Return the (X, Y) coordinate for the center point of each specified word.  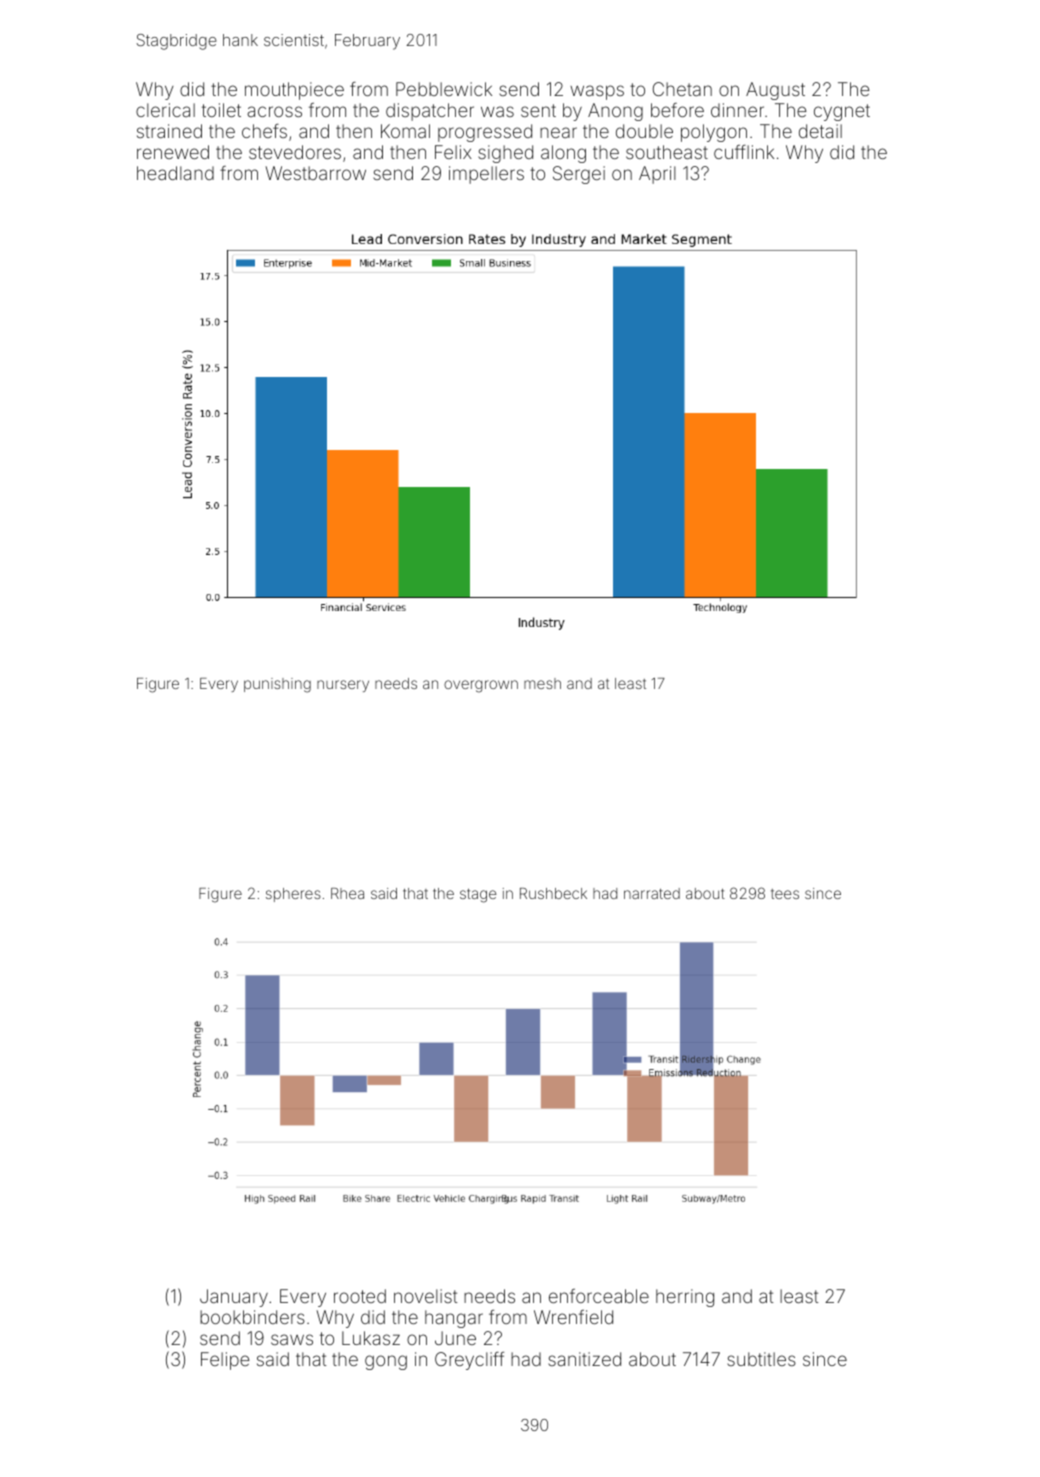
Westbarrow (316, 173)
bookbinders (252, 1317)
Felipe (225, 1361)
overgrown (481, 686)
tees (785, 894)
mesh (542, 683)
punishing (277, 685)
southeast (667, 152)
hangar (454, 1319)
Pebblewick (444, 89)
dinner (737, 110)
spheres (293, 895)
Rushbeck (553, 893)
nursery (343, 686)
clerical (165, 110)
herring (685, 1298)
